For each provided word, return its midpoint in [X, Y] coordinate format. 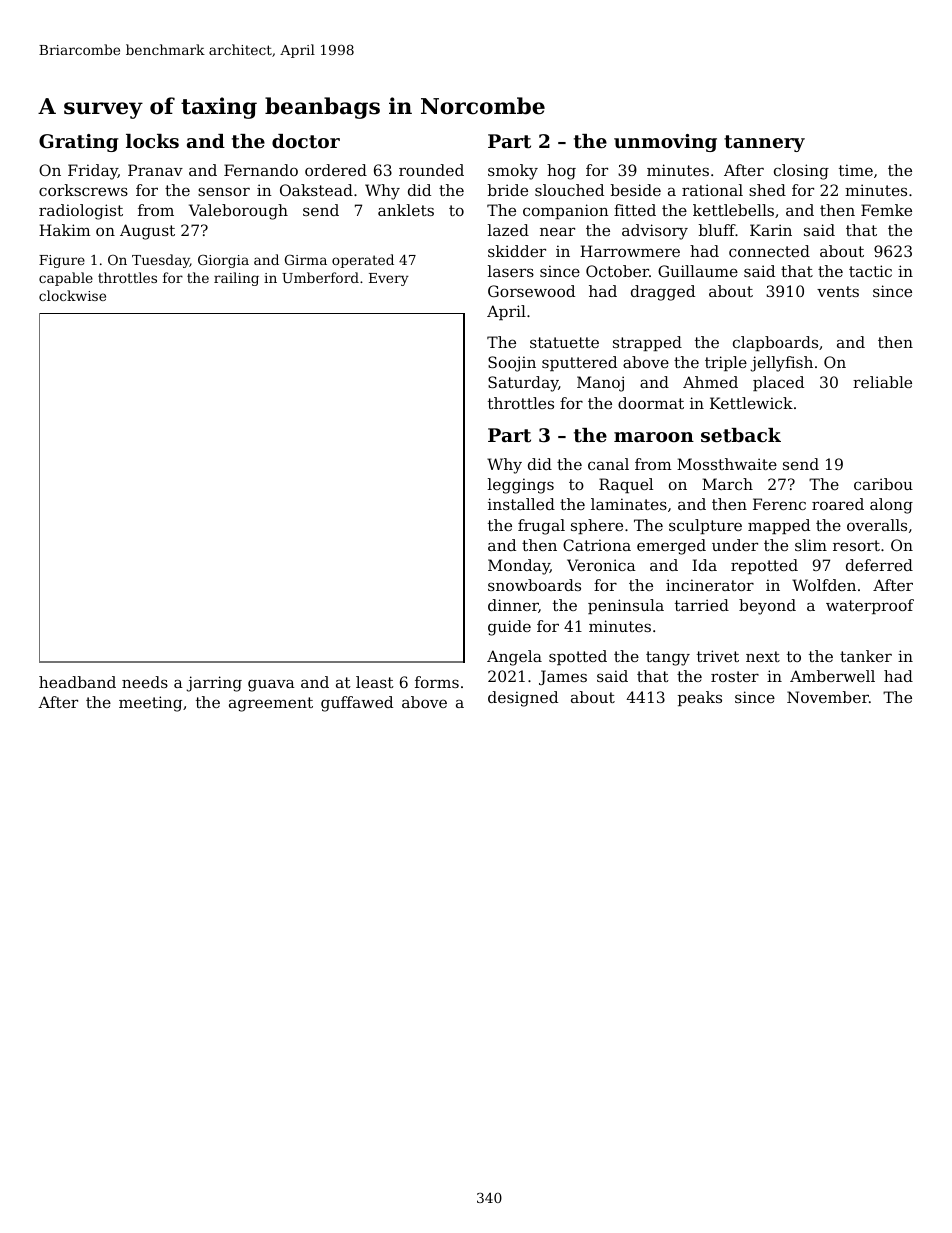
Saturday [523, 384]
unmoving [665, 143]
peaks [700, 698]
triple [726, 363]
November [828, 697]
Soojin [512, 364]
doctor [306, 141]
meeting [150, 704]
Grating [79, 143]
